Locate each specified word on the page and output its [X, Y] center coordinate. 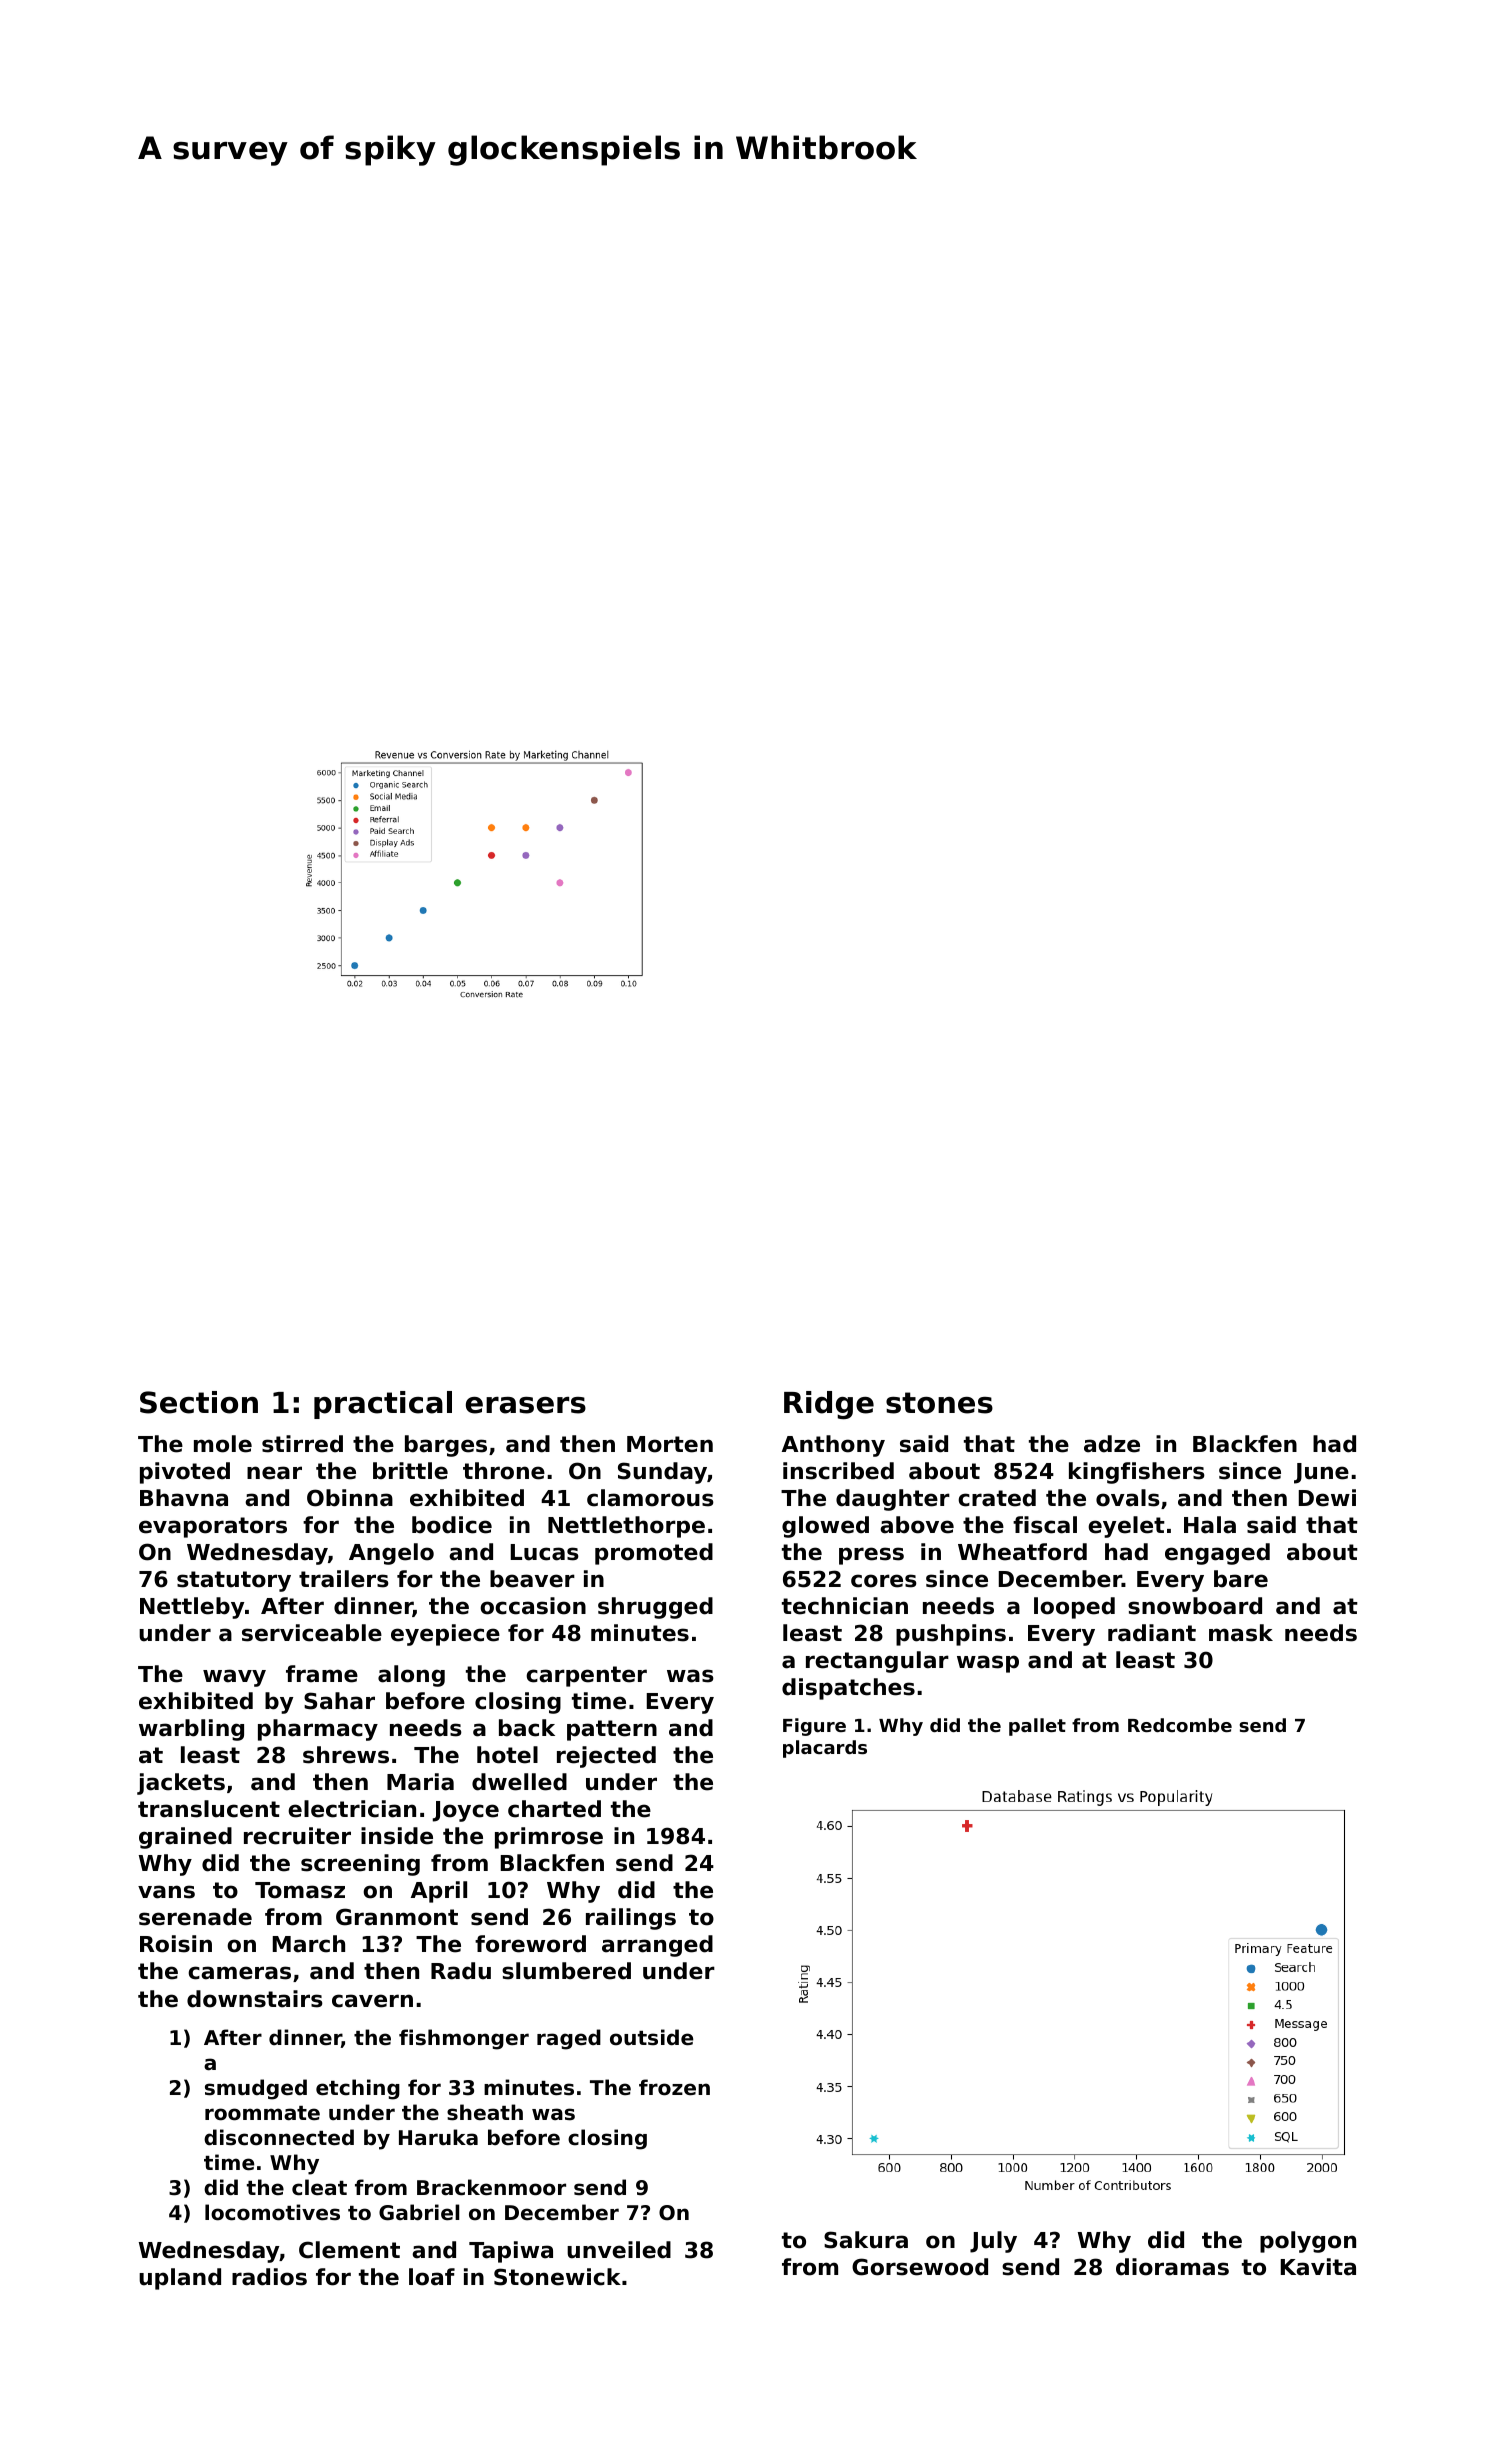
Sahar [339, 1701]
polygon [1308, 2242]
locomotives [272, 2212]
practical [383, 1405]
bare [1241, 1579]
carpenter [586, 1676]
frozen [674, 2087]
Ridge [829, 1405]
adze [1112, 1444]
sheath [485, 2112]
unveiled [619, 2250]
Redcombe [1180, 1725]
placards [825, 1749]
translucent [209, 1809]
